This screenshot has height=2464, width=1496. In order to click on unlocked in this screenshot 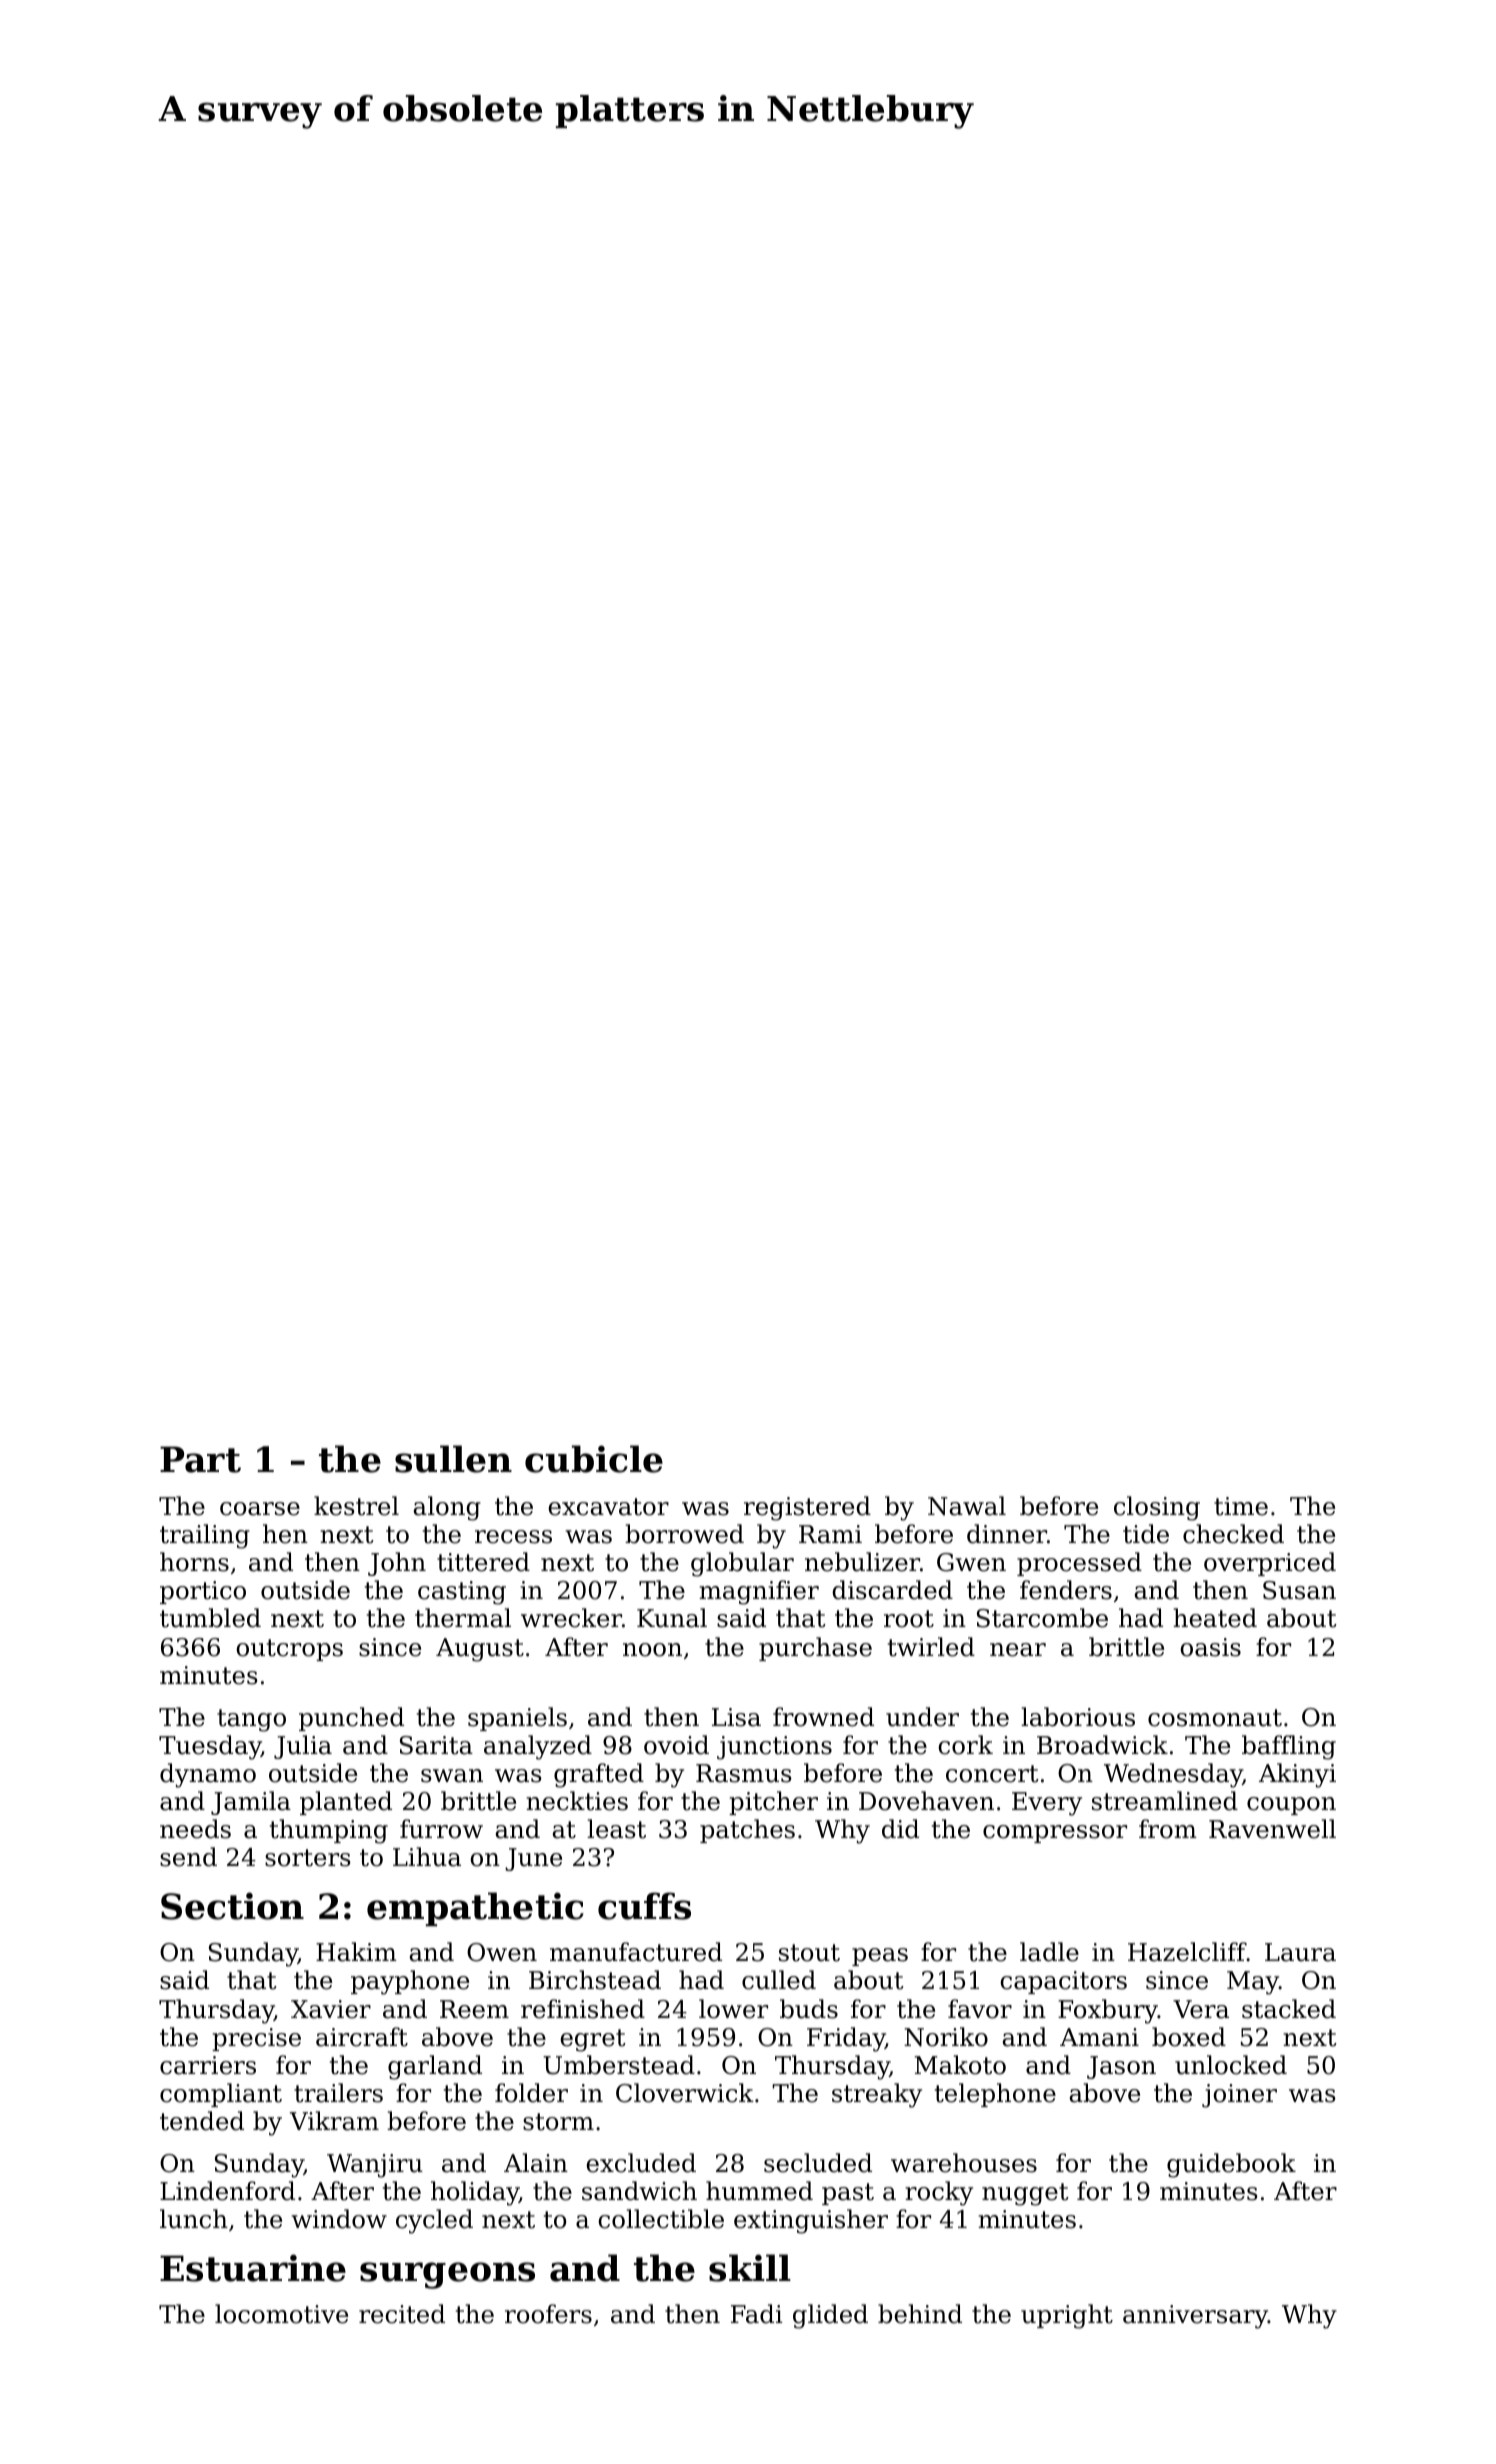, I will do `click(1231, 2065)`.
